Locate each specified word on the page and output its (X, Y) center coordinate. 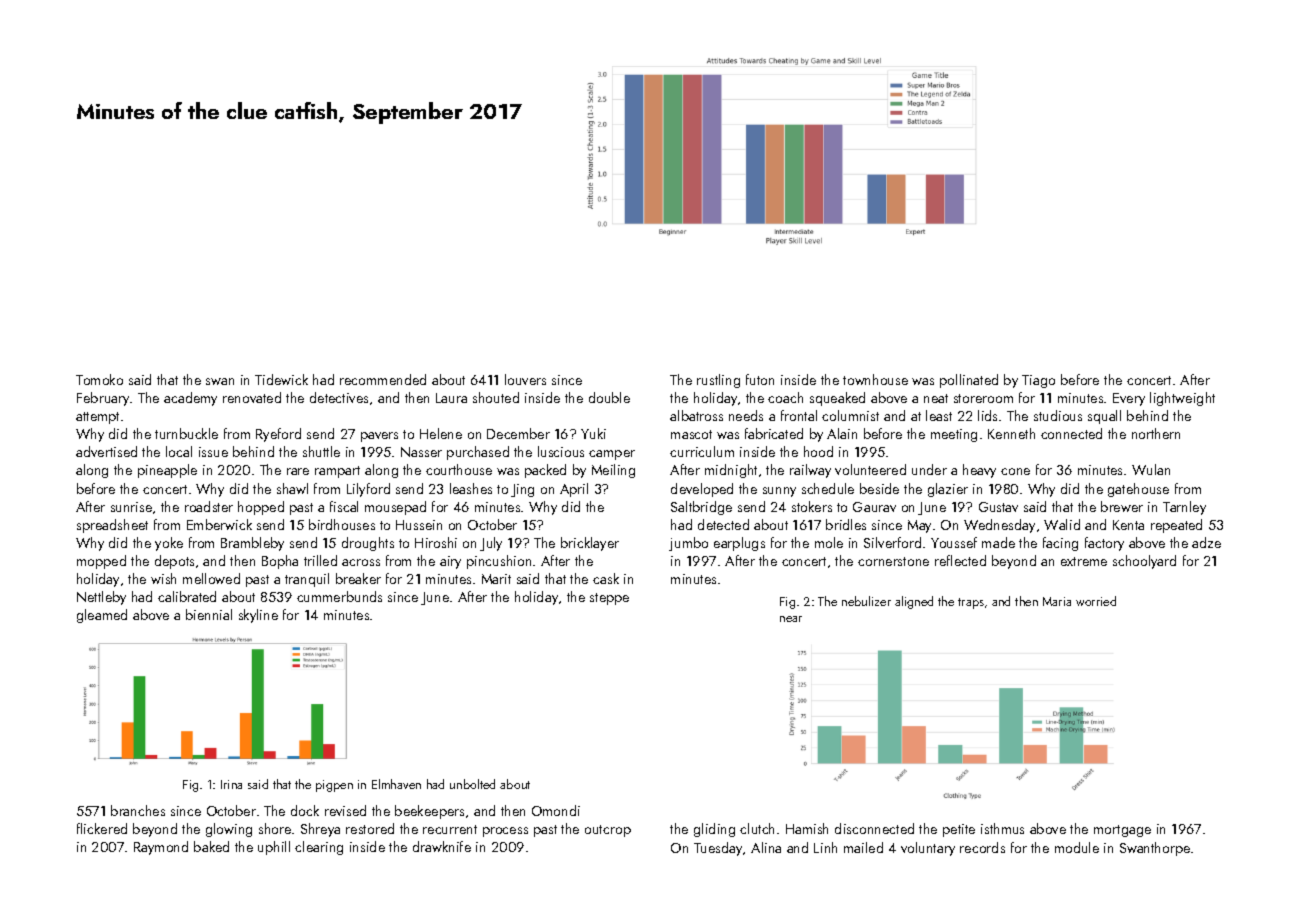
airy (450, 562)
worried (1096, 601)
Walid (1062, 524)
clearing (319, 848)
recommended (383, 379)
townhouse (875, 379)
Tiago (1038, 381)
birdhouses (342, 524)
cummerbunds (339, 596)
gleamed (102, 616)
